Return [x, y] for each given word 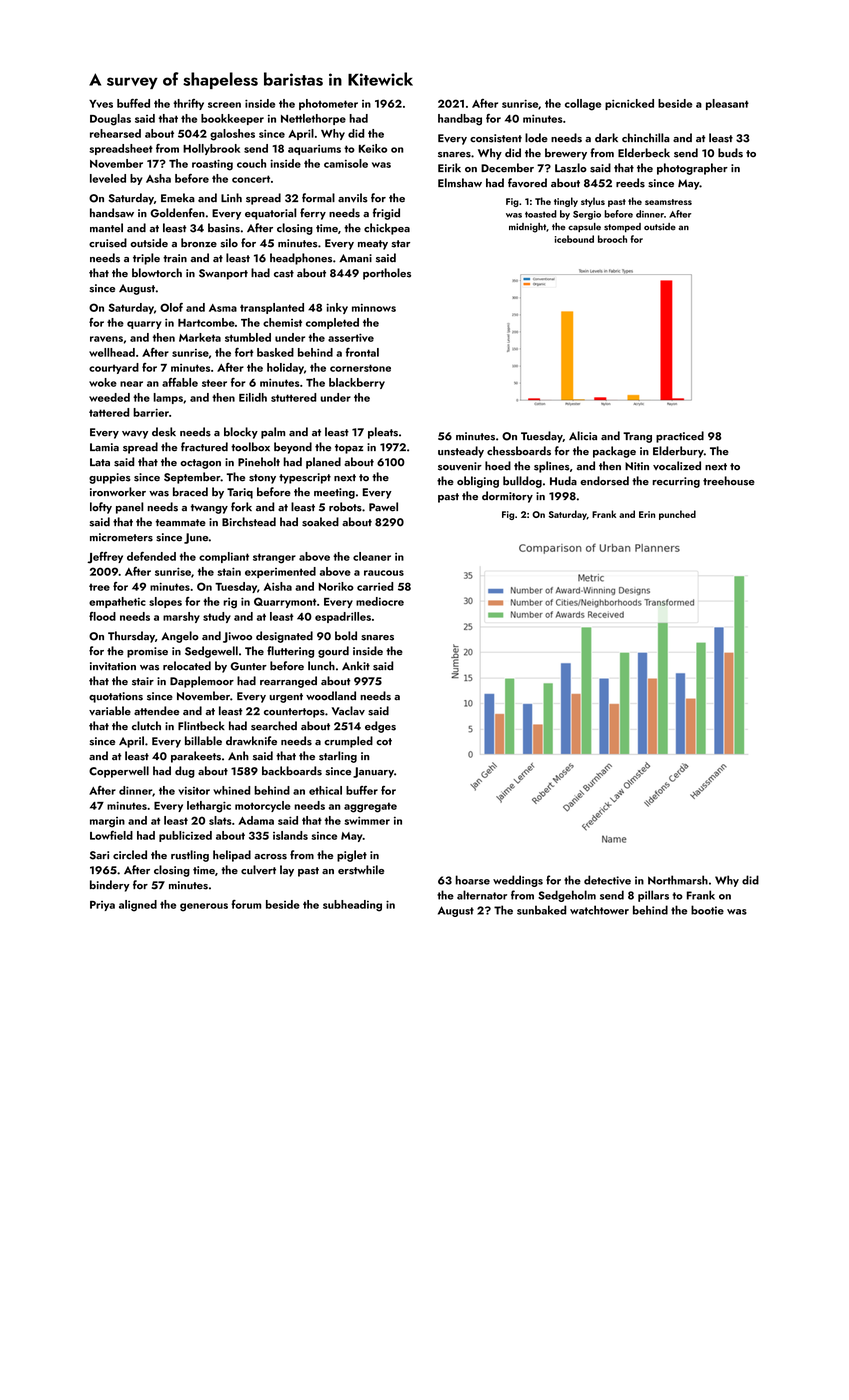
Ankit [356, 665]
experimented [280, 572]
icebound [574, 239]
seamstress [668, 202]
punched [677, 515]
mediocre [380, 601]
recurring [676, 482]
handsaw [112, 213]
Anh [238, 755]
